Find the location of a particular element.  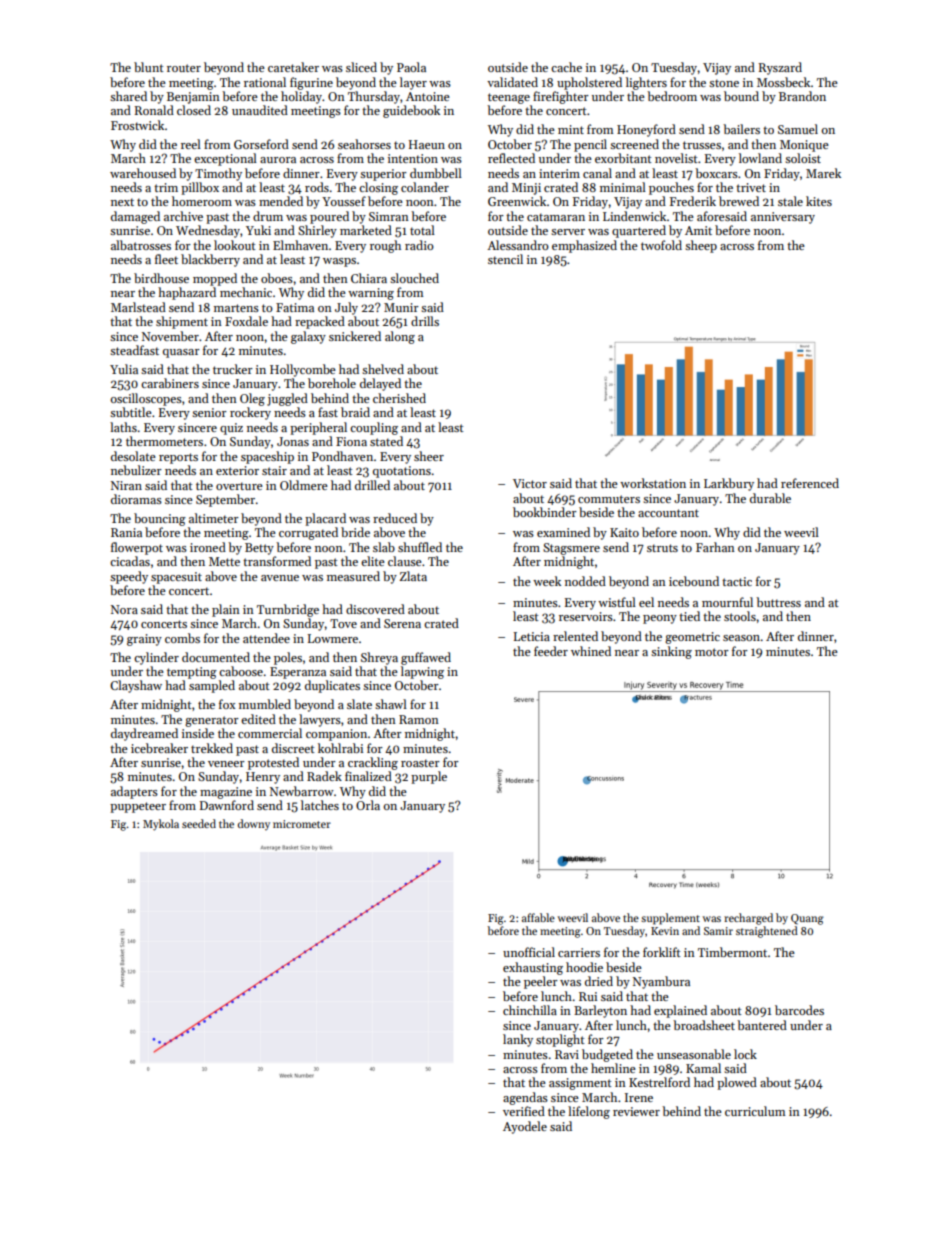

router is located at coordinates (184, 68).
